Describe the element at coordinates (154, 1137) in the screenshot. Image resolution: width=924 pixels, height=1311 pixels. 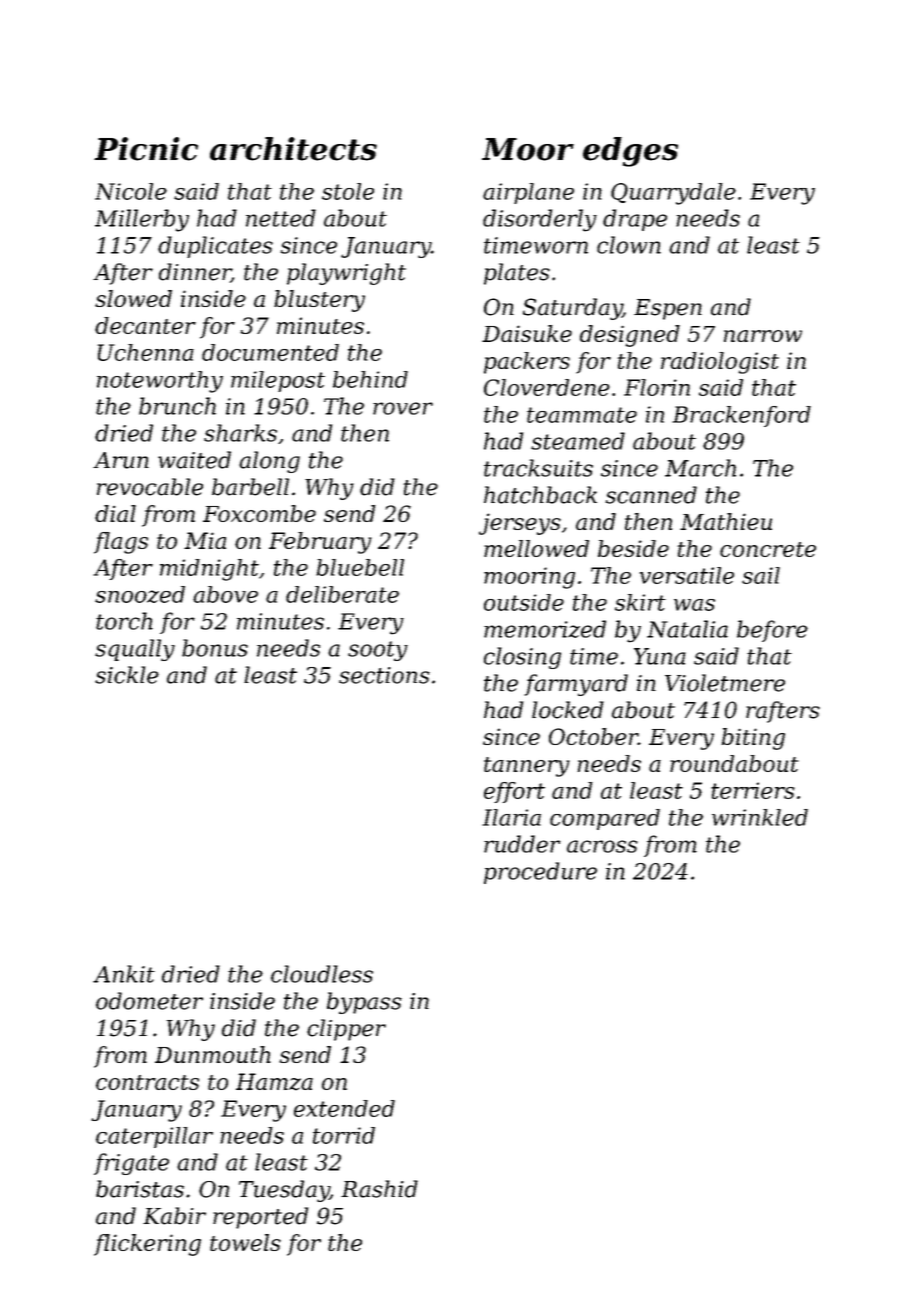
I see `caterpillar` at that location.
